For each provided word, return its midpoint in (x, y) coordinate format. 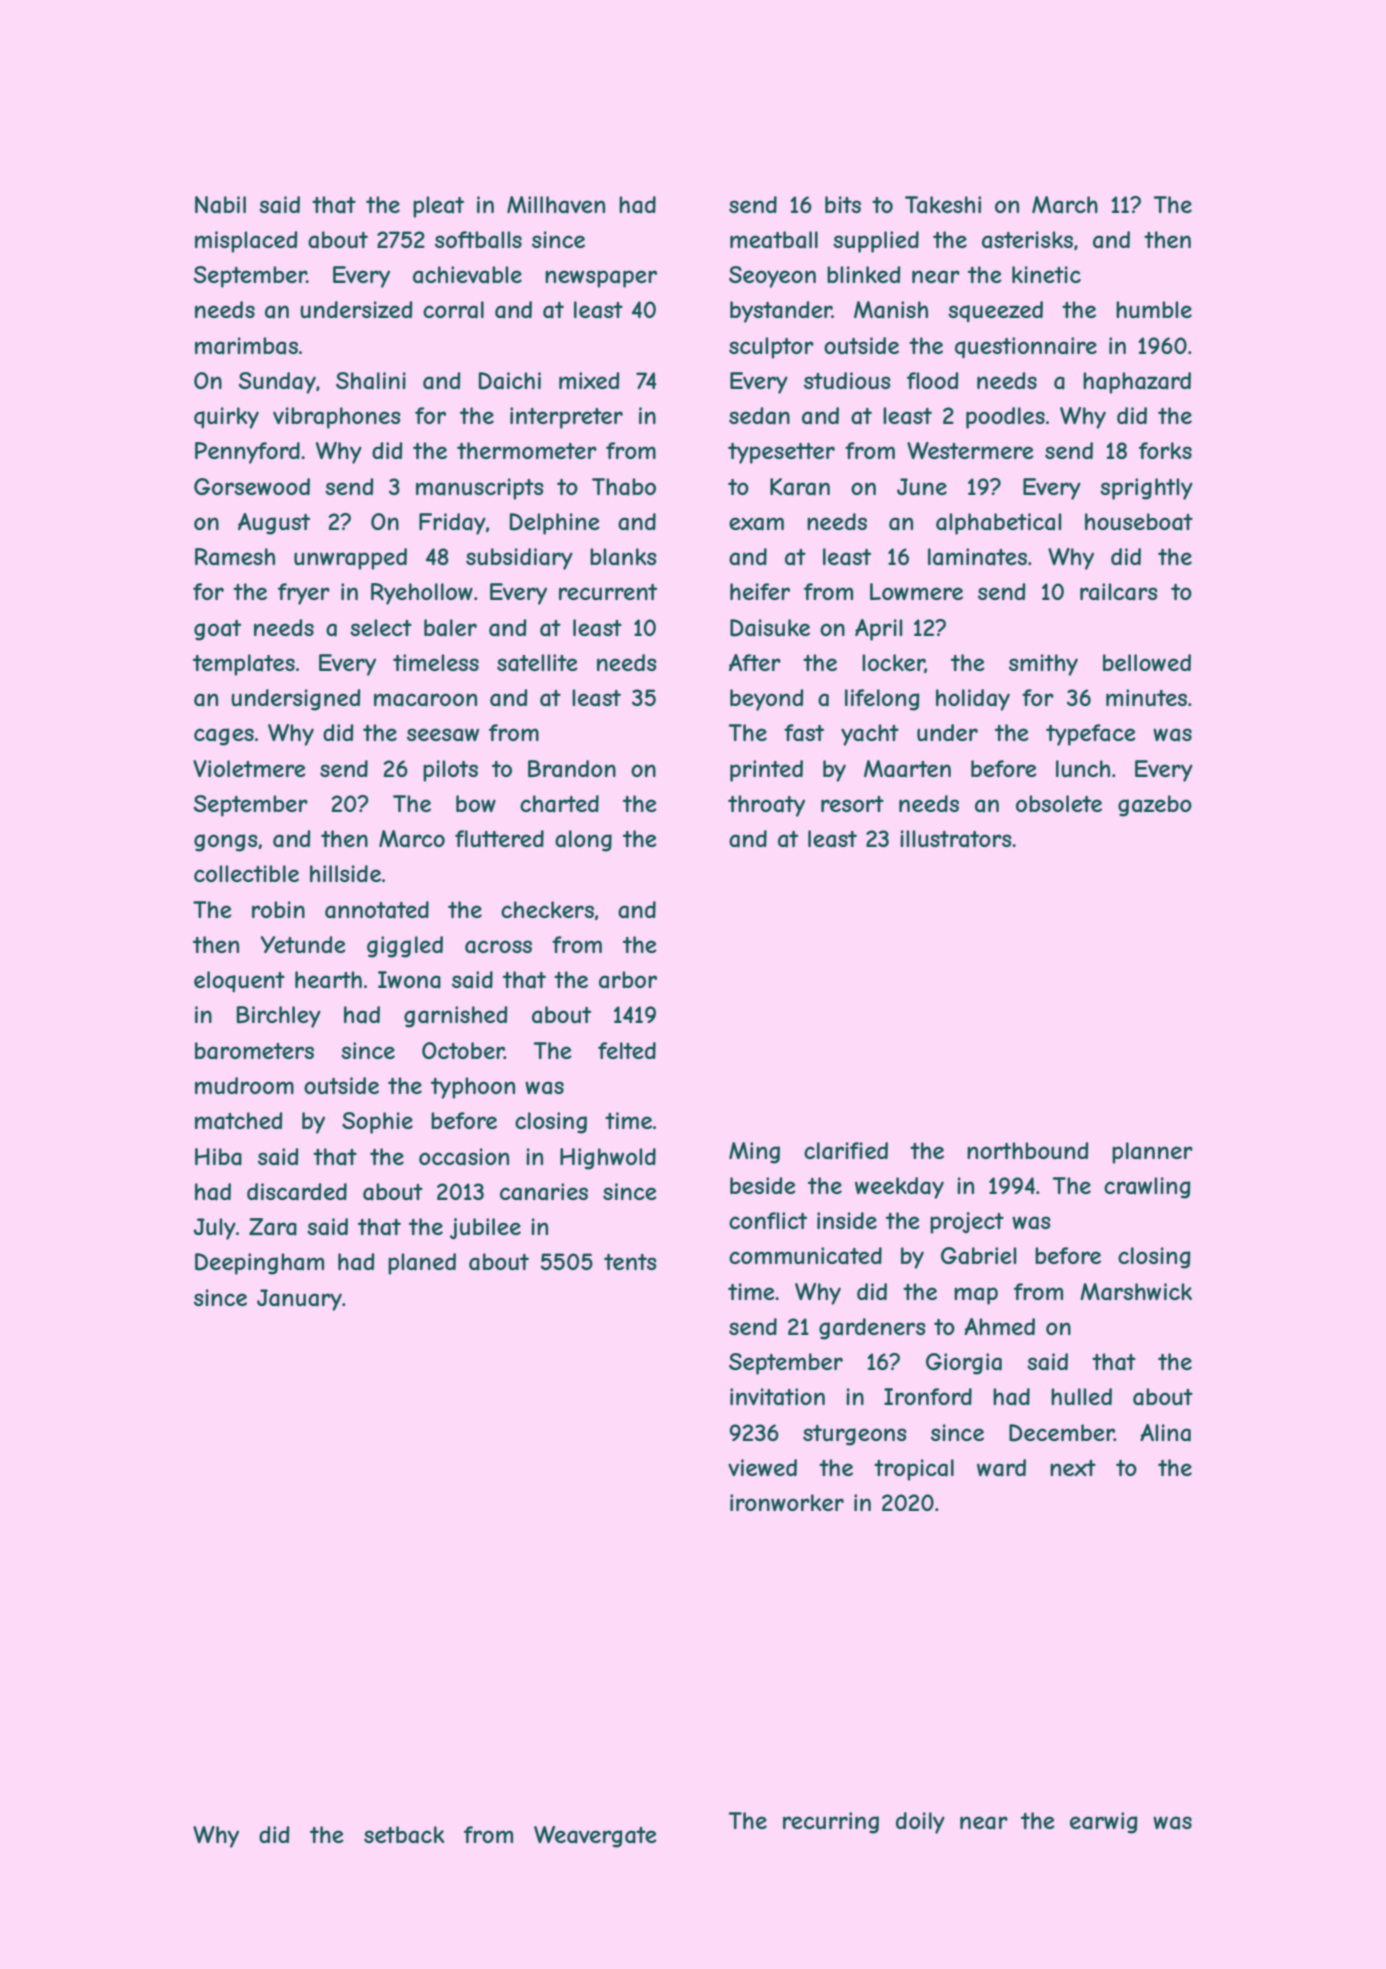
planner (1152, 1153)
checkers (547, 909)
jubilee (485, 1228)
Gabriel (979, 1256)
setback (404, 1835)
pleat (438, 207)
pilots (450, 771)
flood (933, 380)
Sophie (377, 1123)
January (299, 1300)
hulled (1081, 1396)
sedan (759, 416)
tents (630, 1262)
